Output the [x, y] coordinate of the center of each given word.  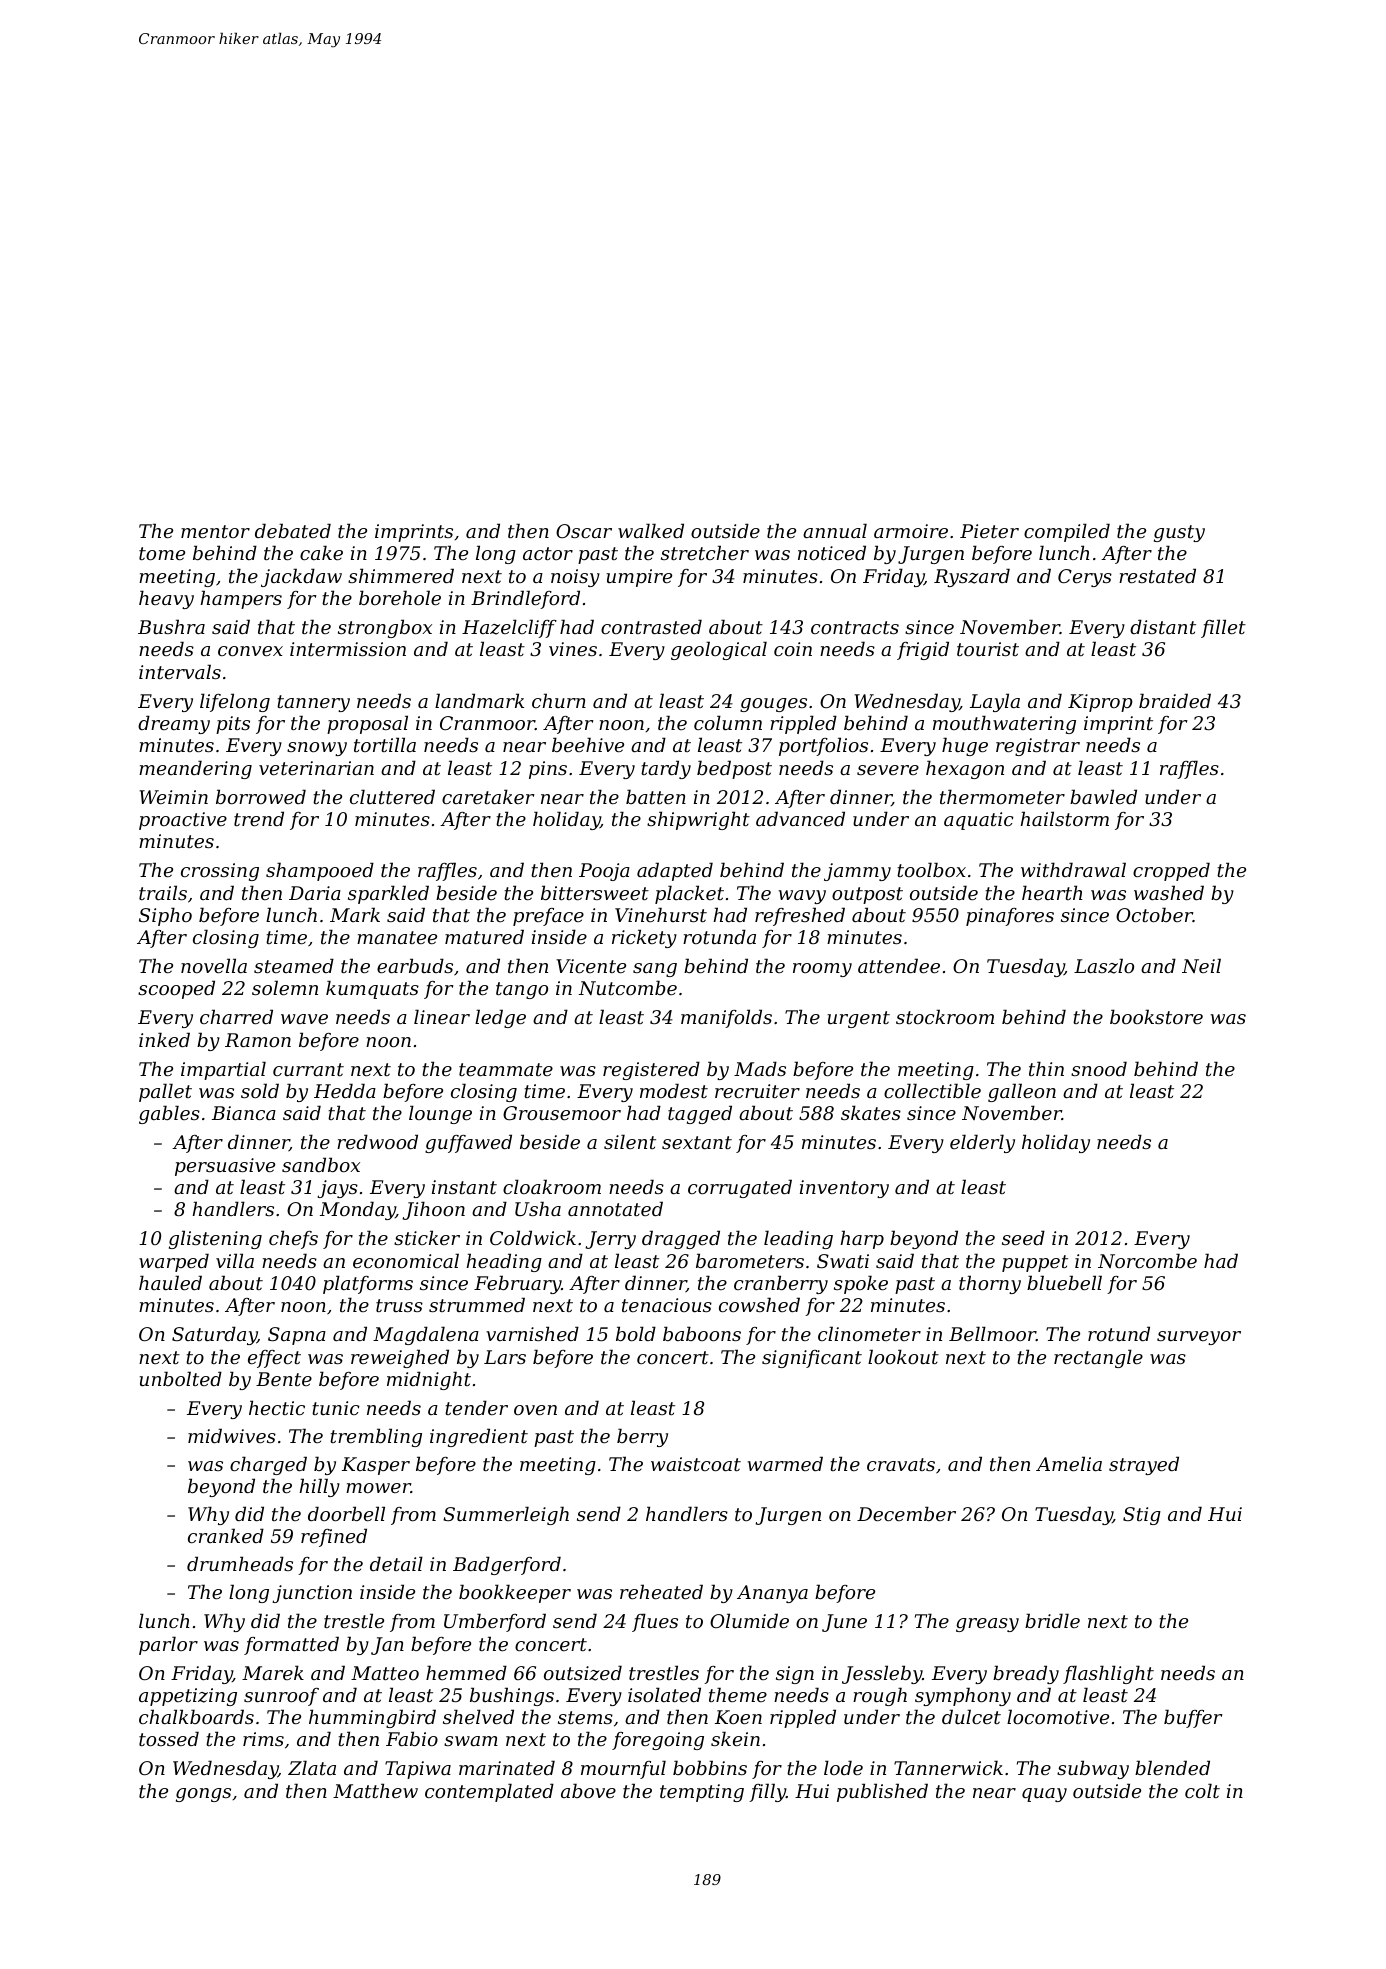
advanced [800, 818]
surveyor [1199, 1338]
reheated [661, 1591]
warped [174, 1262]
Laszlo [1104, 966]
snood [1099, 1068]
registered [651, 1070]
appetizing [188, 1697]
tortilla [385, 744]
